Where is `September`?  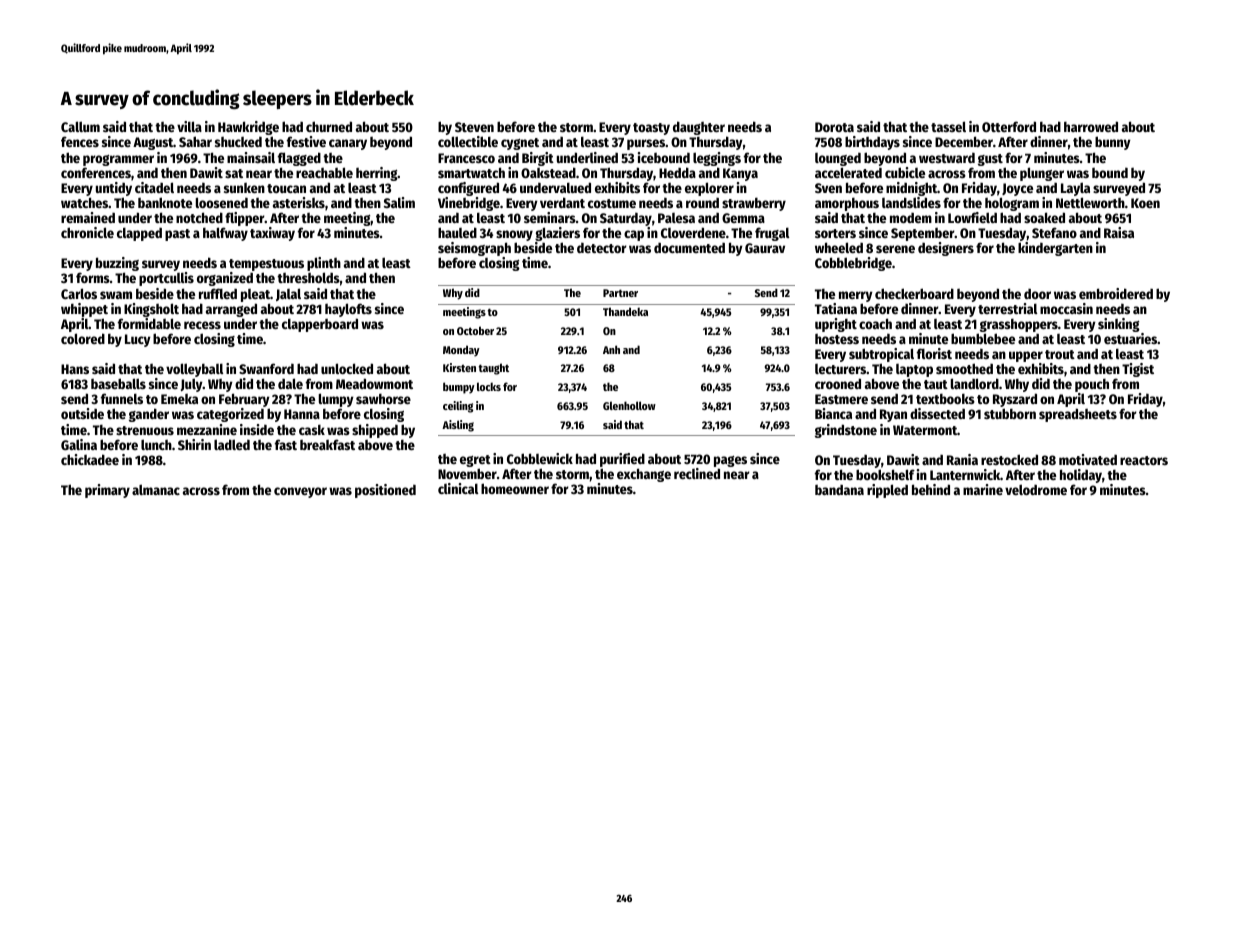
September is located at coordinates (923, 234).
